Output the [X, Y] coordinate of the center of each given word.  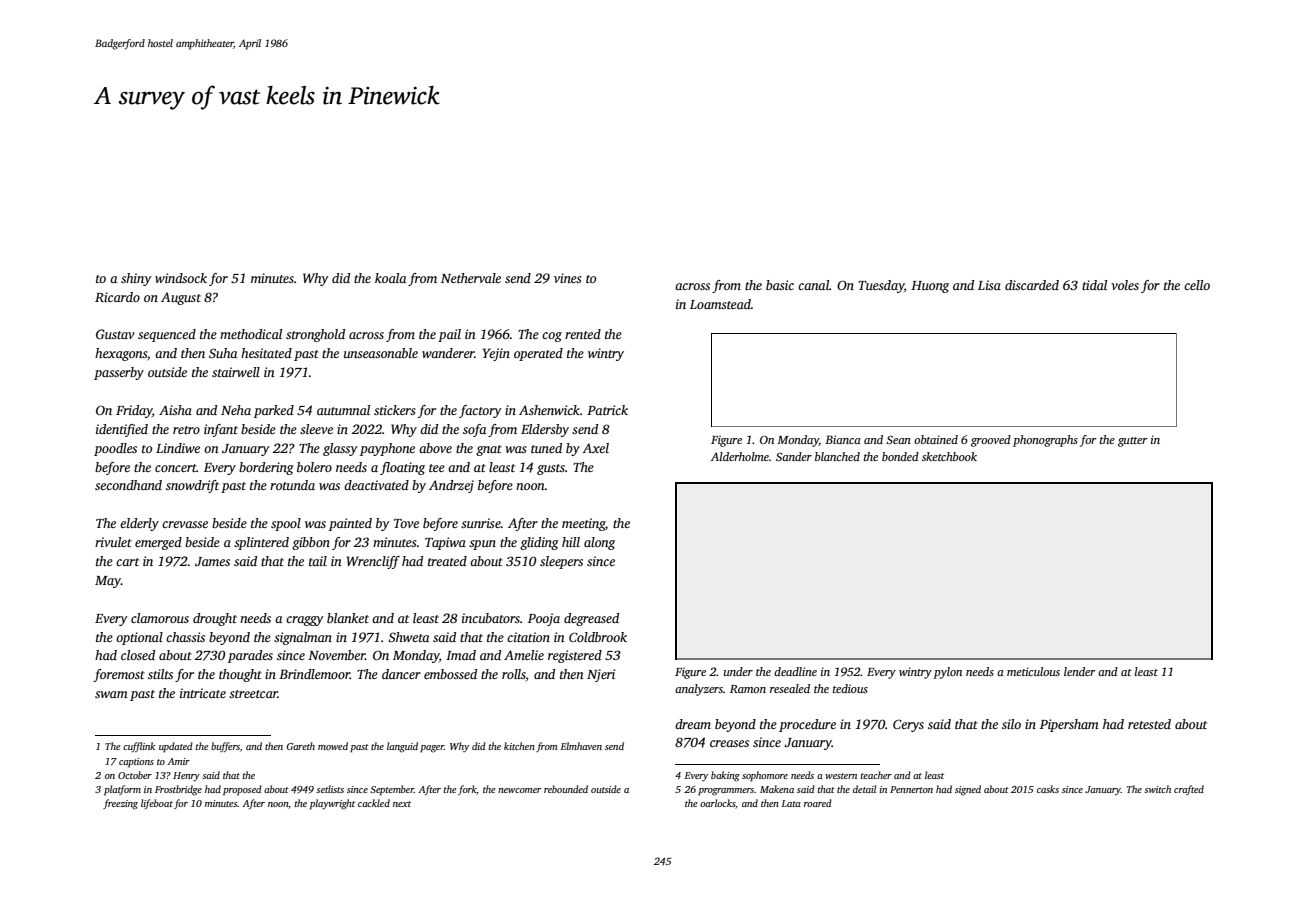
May [108, 582]
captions [136, 763]
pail [449, 335]
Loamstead [720, 304]
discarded [1032, 285]
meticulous [1033, 671]
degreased [591, 619]
